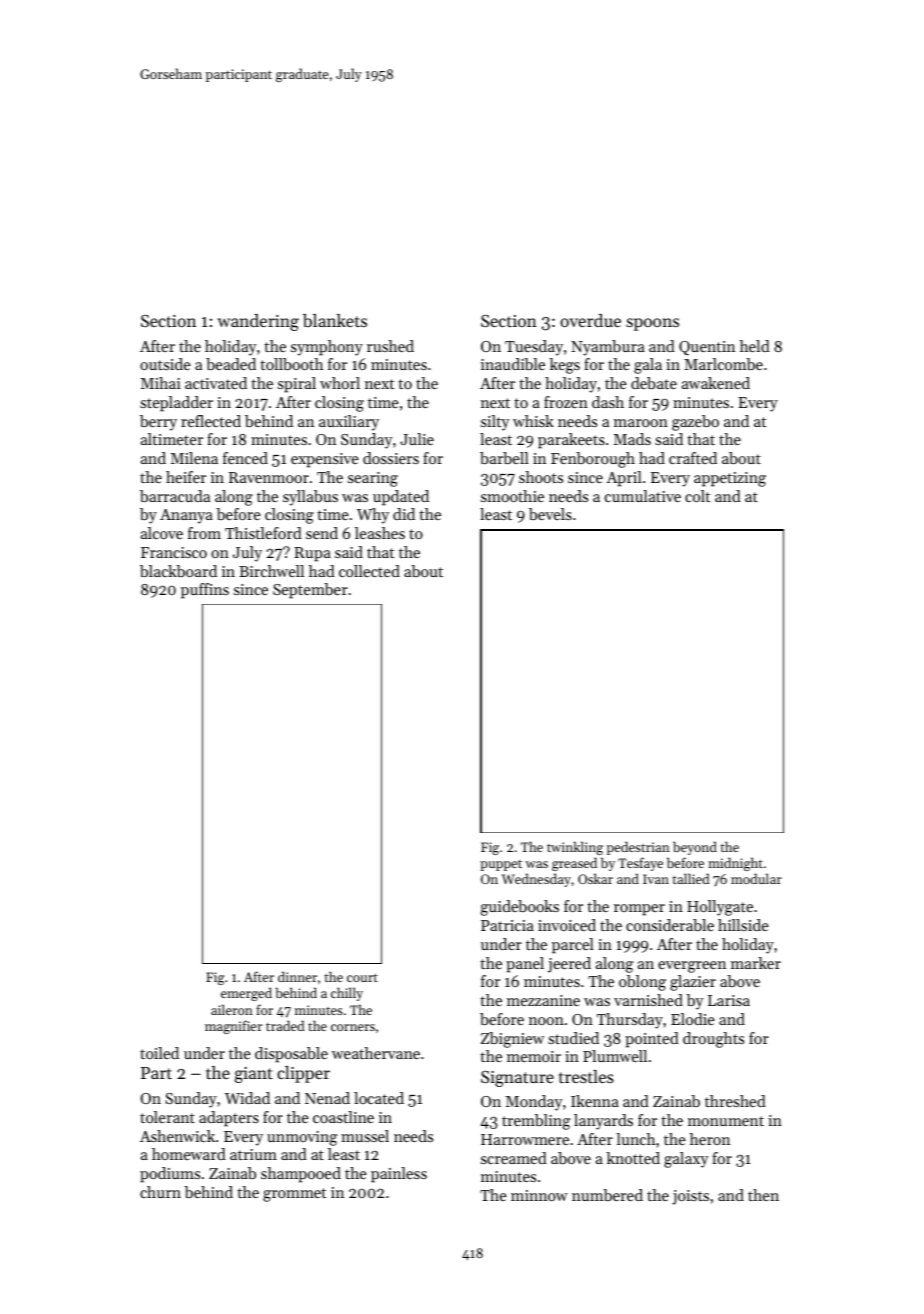  What do you see at coordinates (517, 1079) in the screenshot?
I see `Signature` at bounding box center [517, 1079].
